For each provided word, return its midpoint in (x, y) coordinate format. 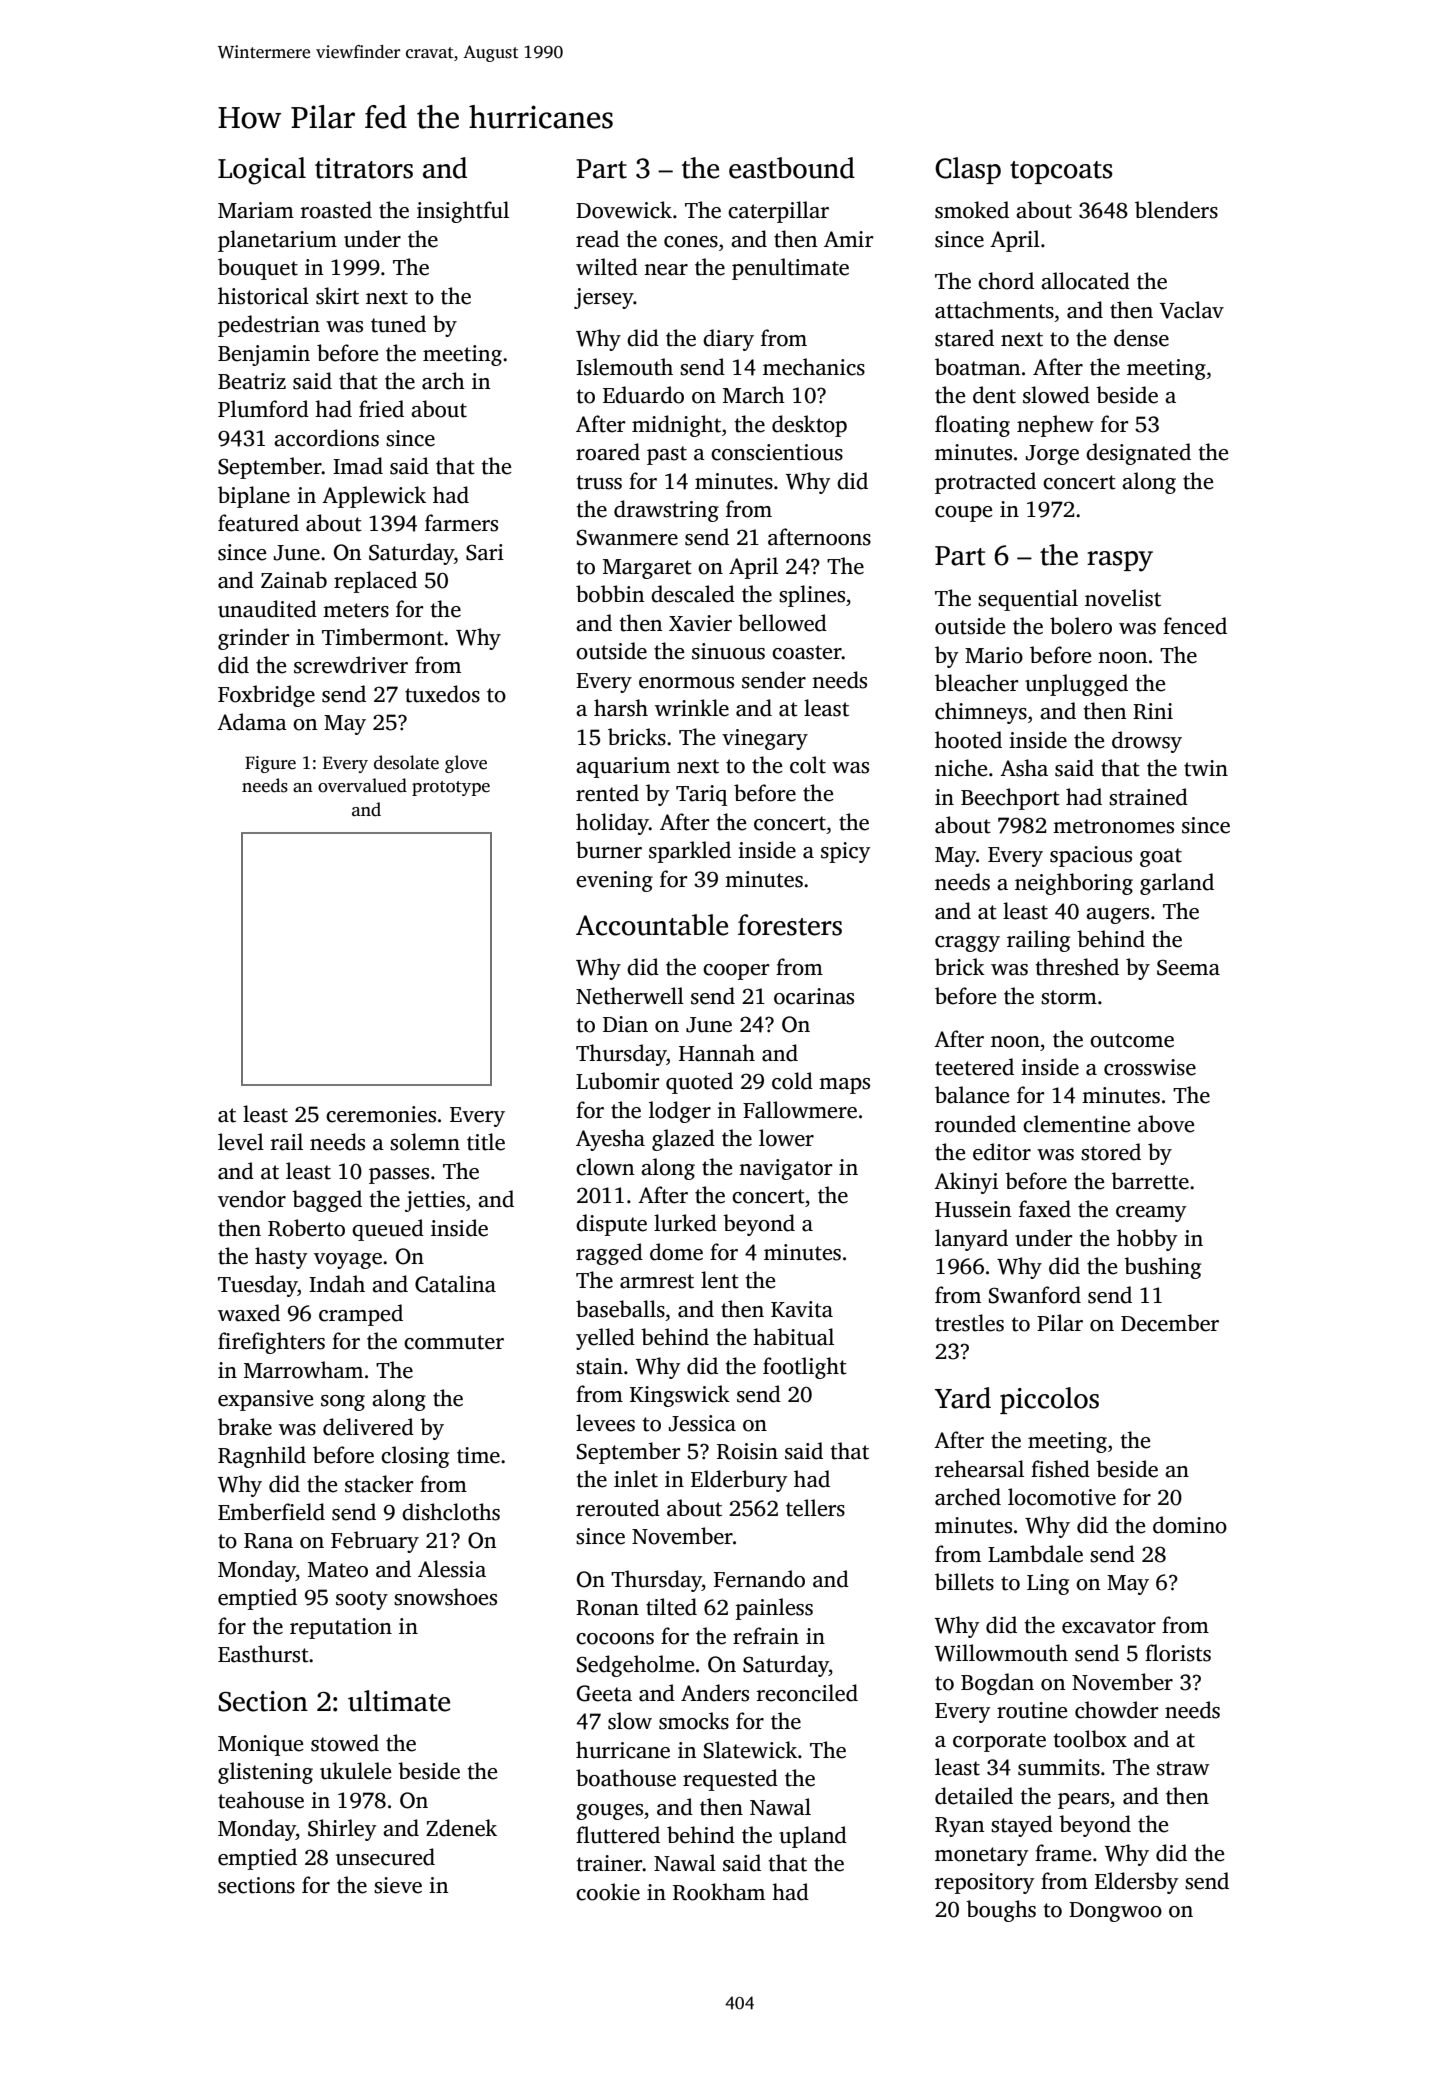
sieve (398, 1885)
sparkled (690, 852)
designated (1138, 454)
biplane (254, 497)
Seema (1188, 967)
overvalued (362, 785)
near (666, 270)
